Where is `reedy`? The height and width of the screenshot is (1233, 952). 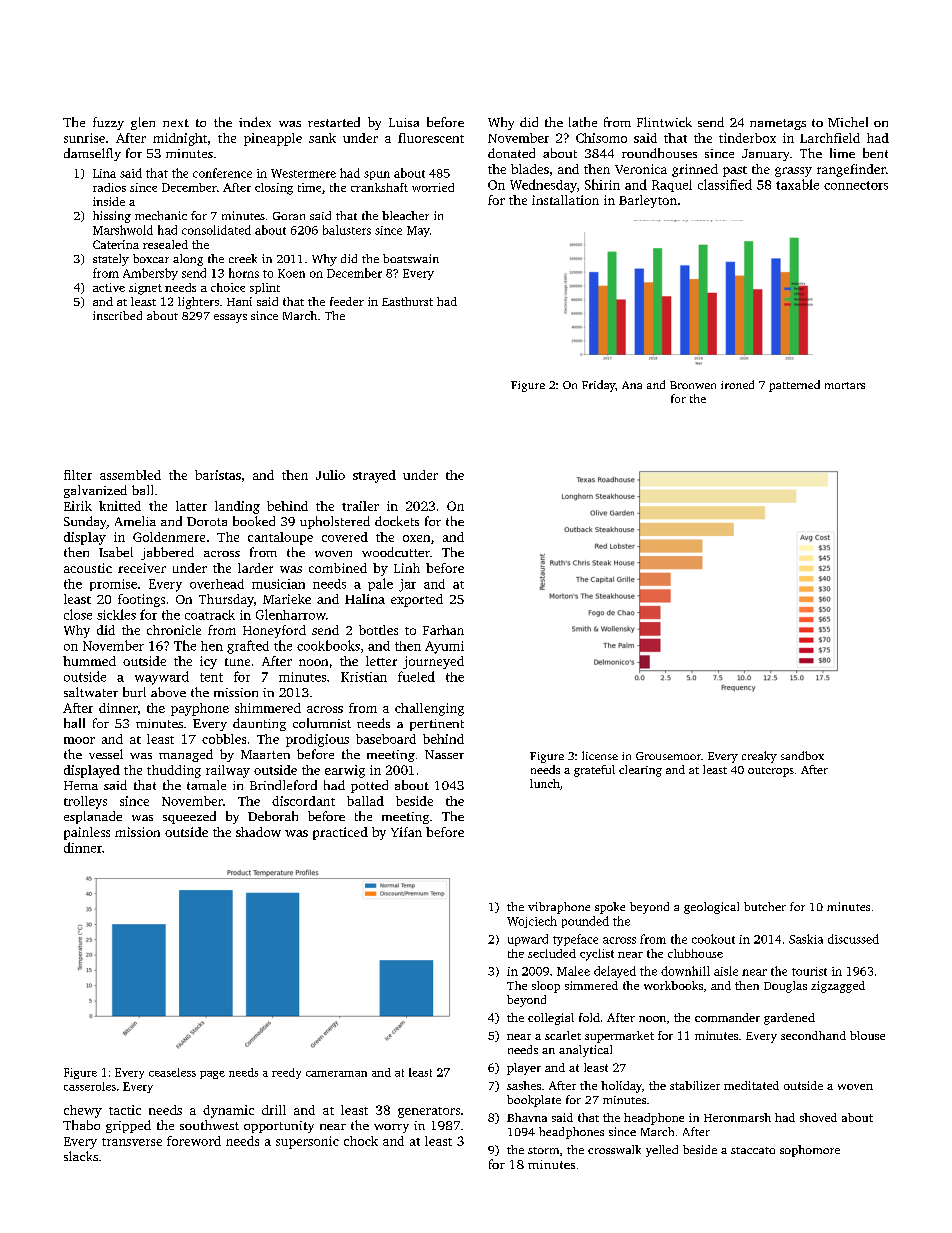
reedy is located at coordinates (286, 1073).
